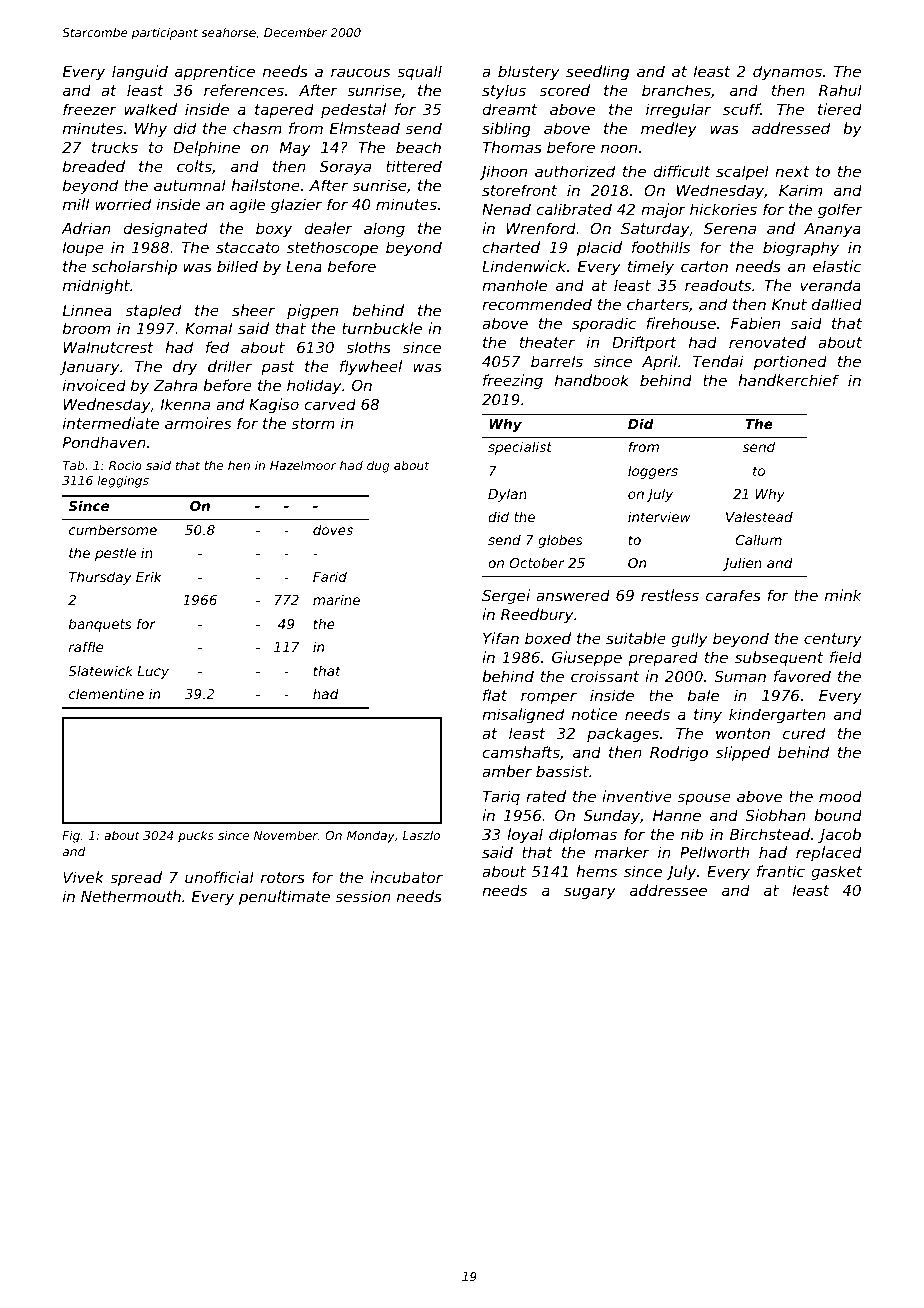 The width and height of the screenshot is (924, 1308). I want to click on dynamos, so click(787, 72).
